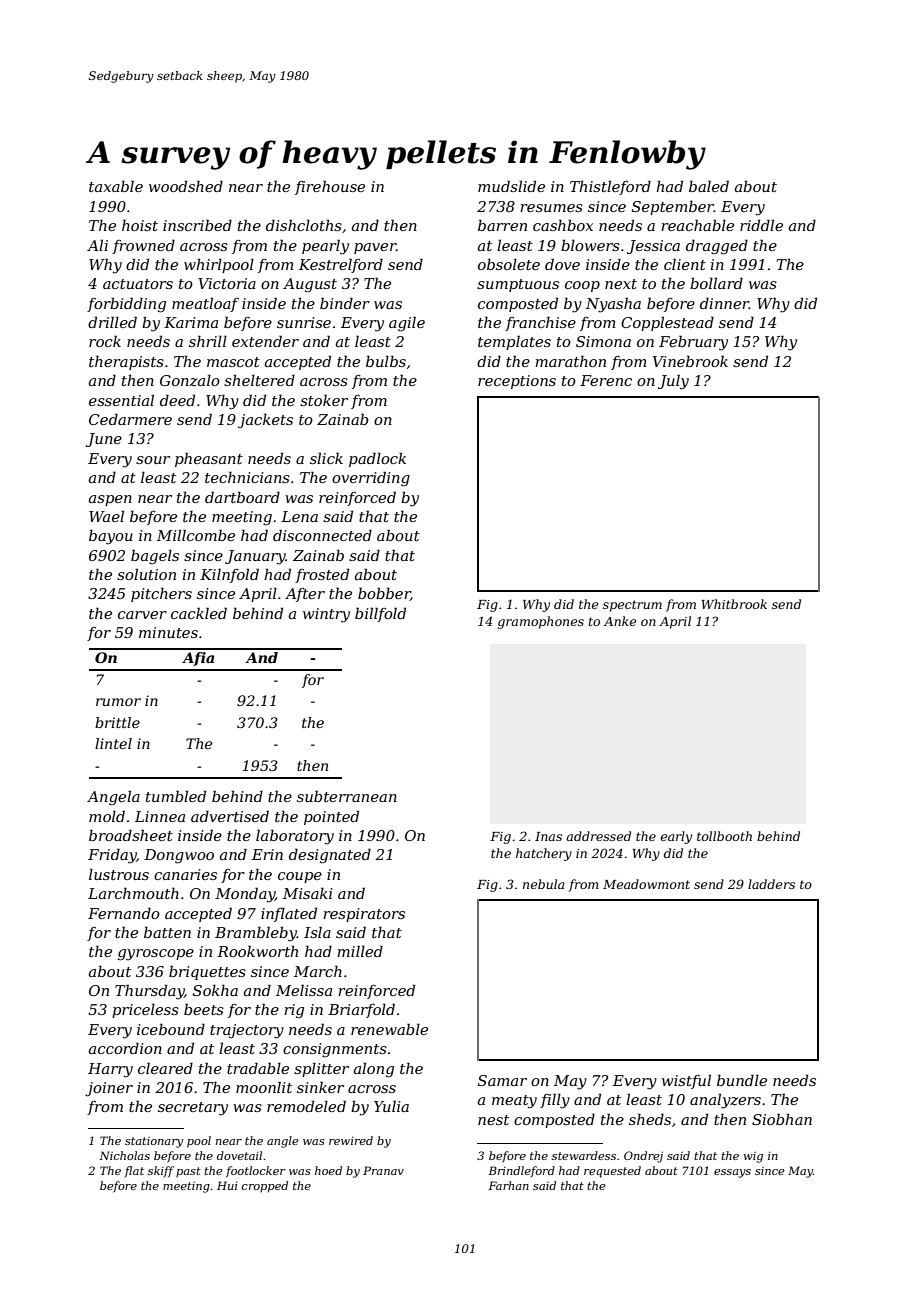 This page has height=1316, width=908. What do you see at coordinates (734, 604) in the page?
I see `Whitbrook` at bounding box center [734, 604].
